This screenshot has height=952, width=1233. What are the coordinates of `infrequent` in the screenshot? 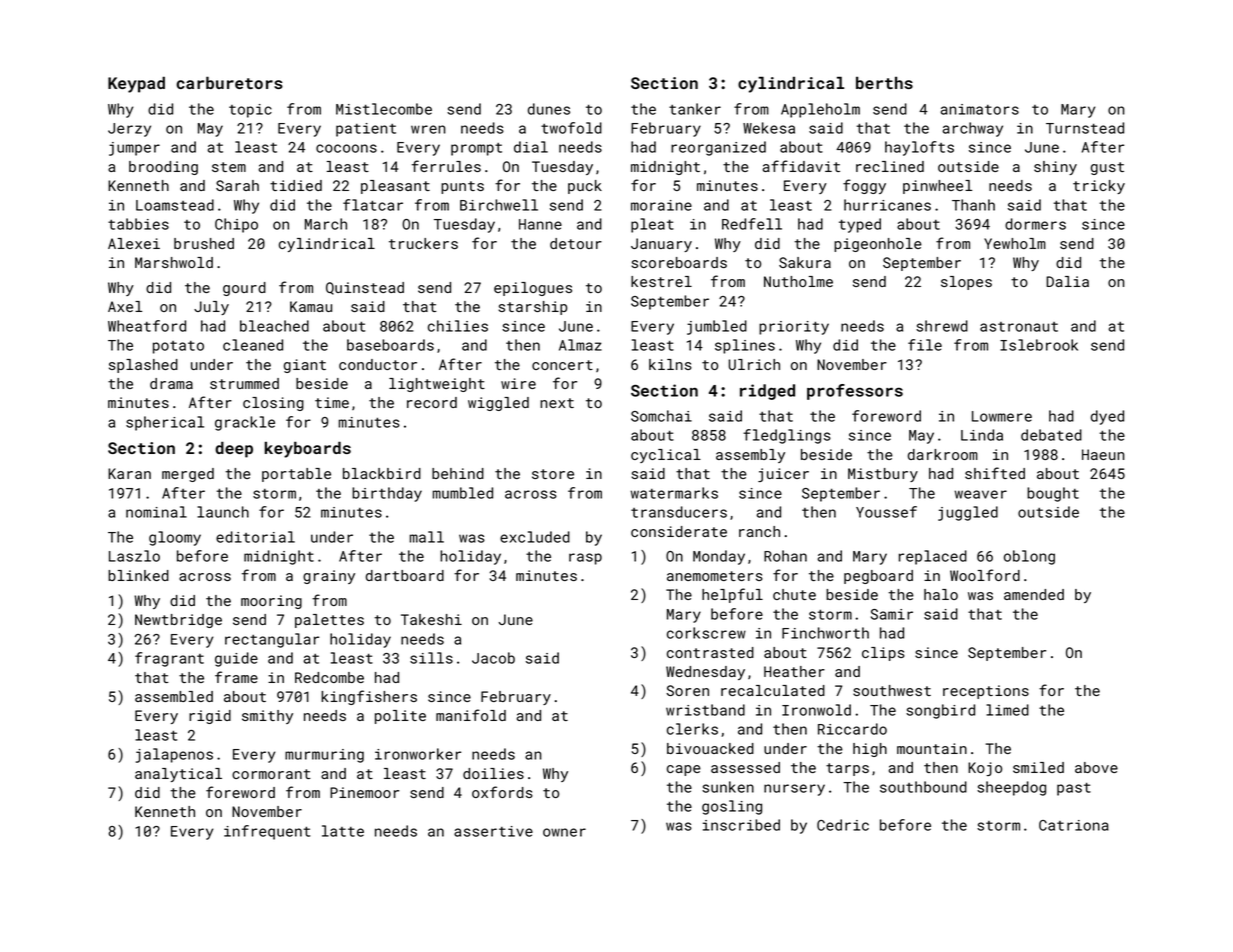 It's located at (267, 832).
